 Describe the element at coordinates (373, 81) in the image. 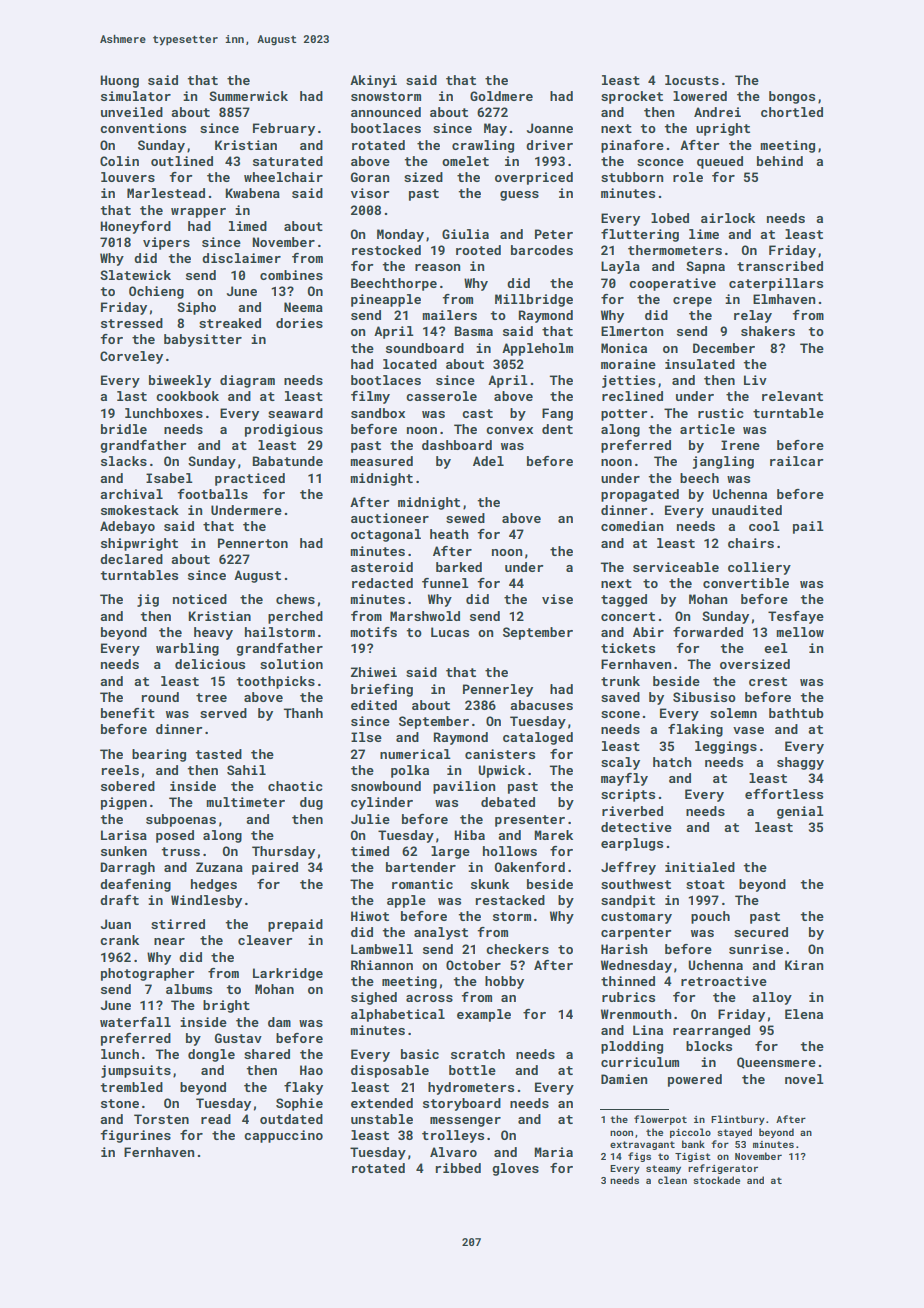

I see `Akinyi` at that location.
